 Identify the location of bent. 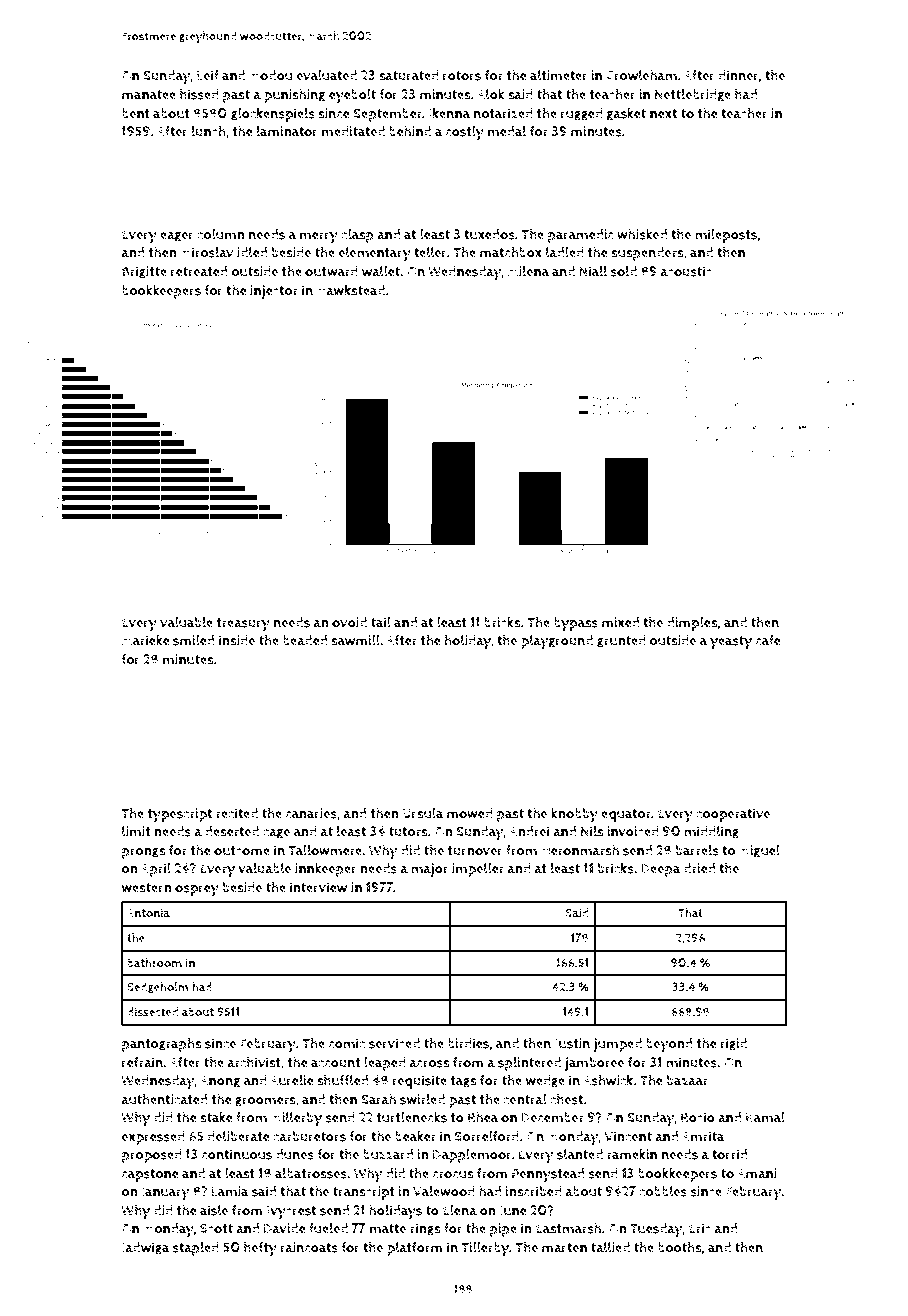
(136, 113).
